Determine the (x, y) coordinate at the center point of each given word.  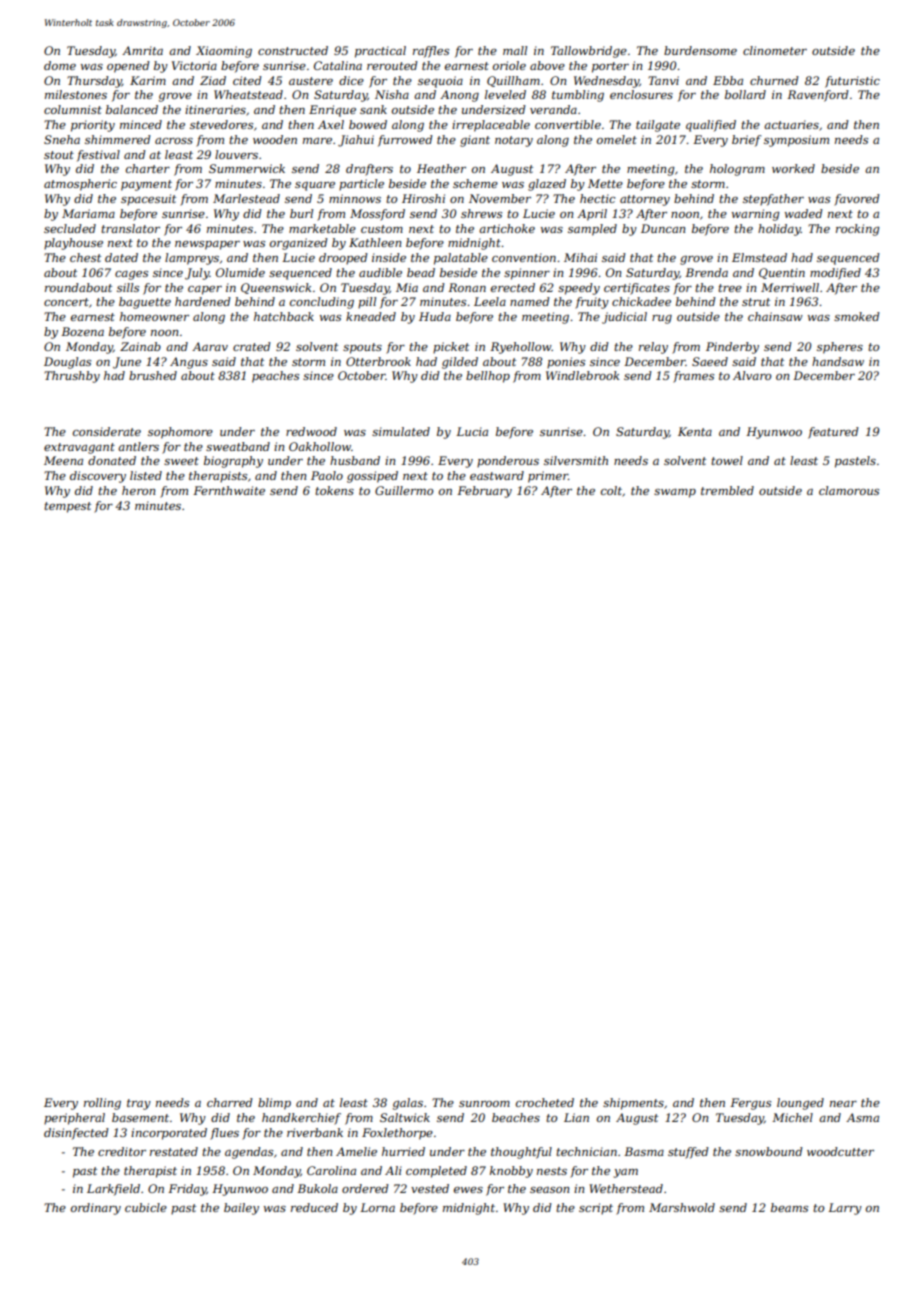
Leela (490, 301)
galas (408, 1104)
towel (727, 460)
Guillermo (404, 490)
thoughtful (521, 1153)
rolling (102, 1104)
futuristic (852, 82)
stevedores (221, 124)
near (843, 1104)
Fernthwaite (229, 490)
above (547, 65)
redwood (311, 431)
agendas (249, 1153)
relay (653, 348)
